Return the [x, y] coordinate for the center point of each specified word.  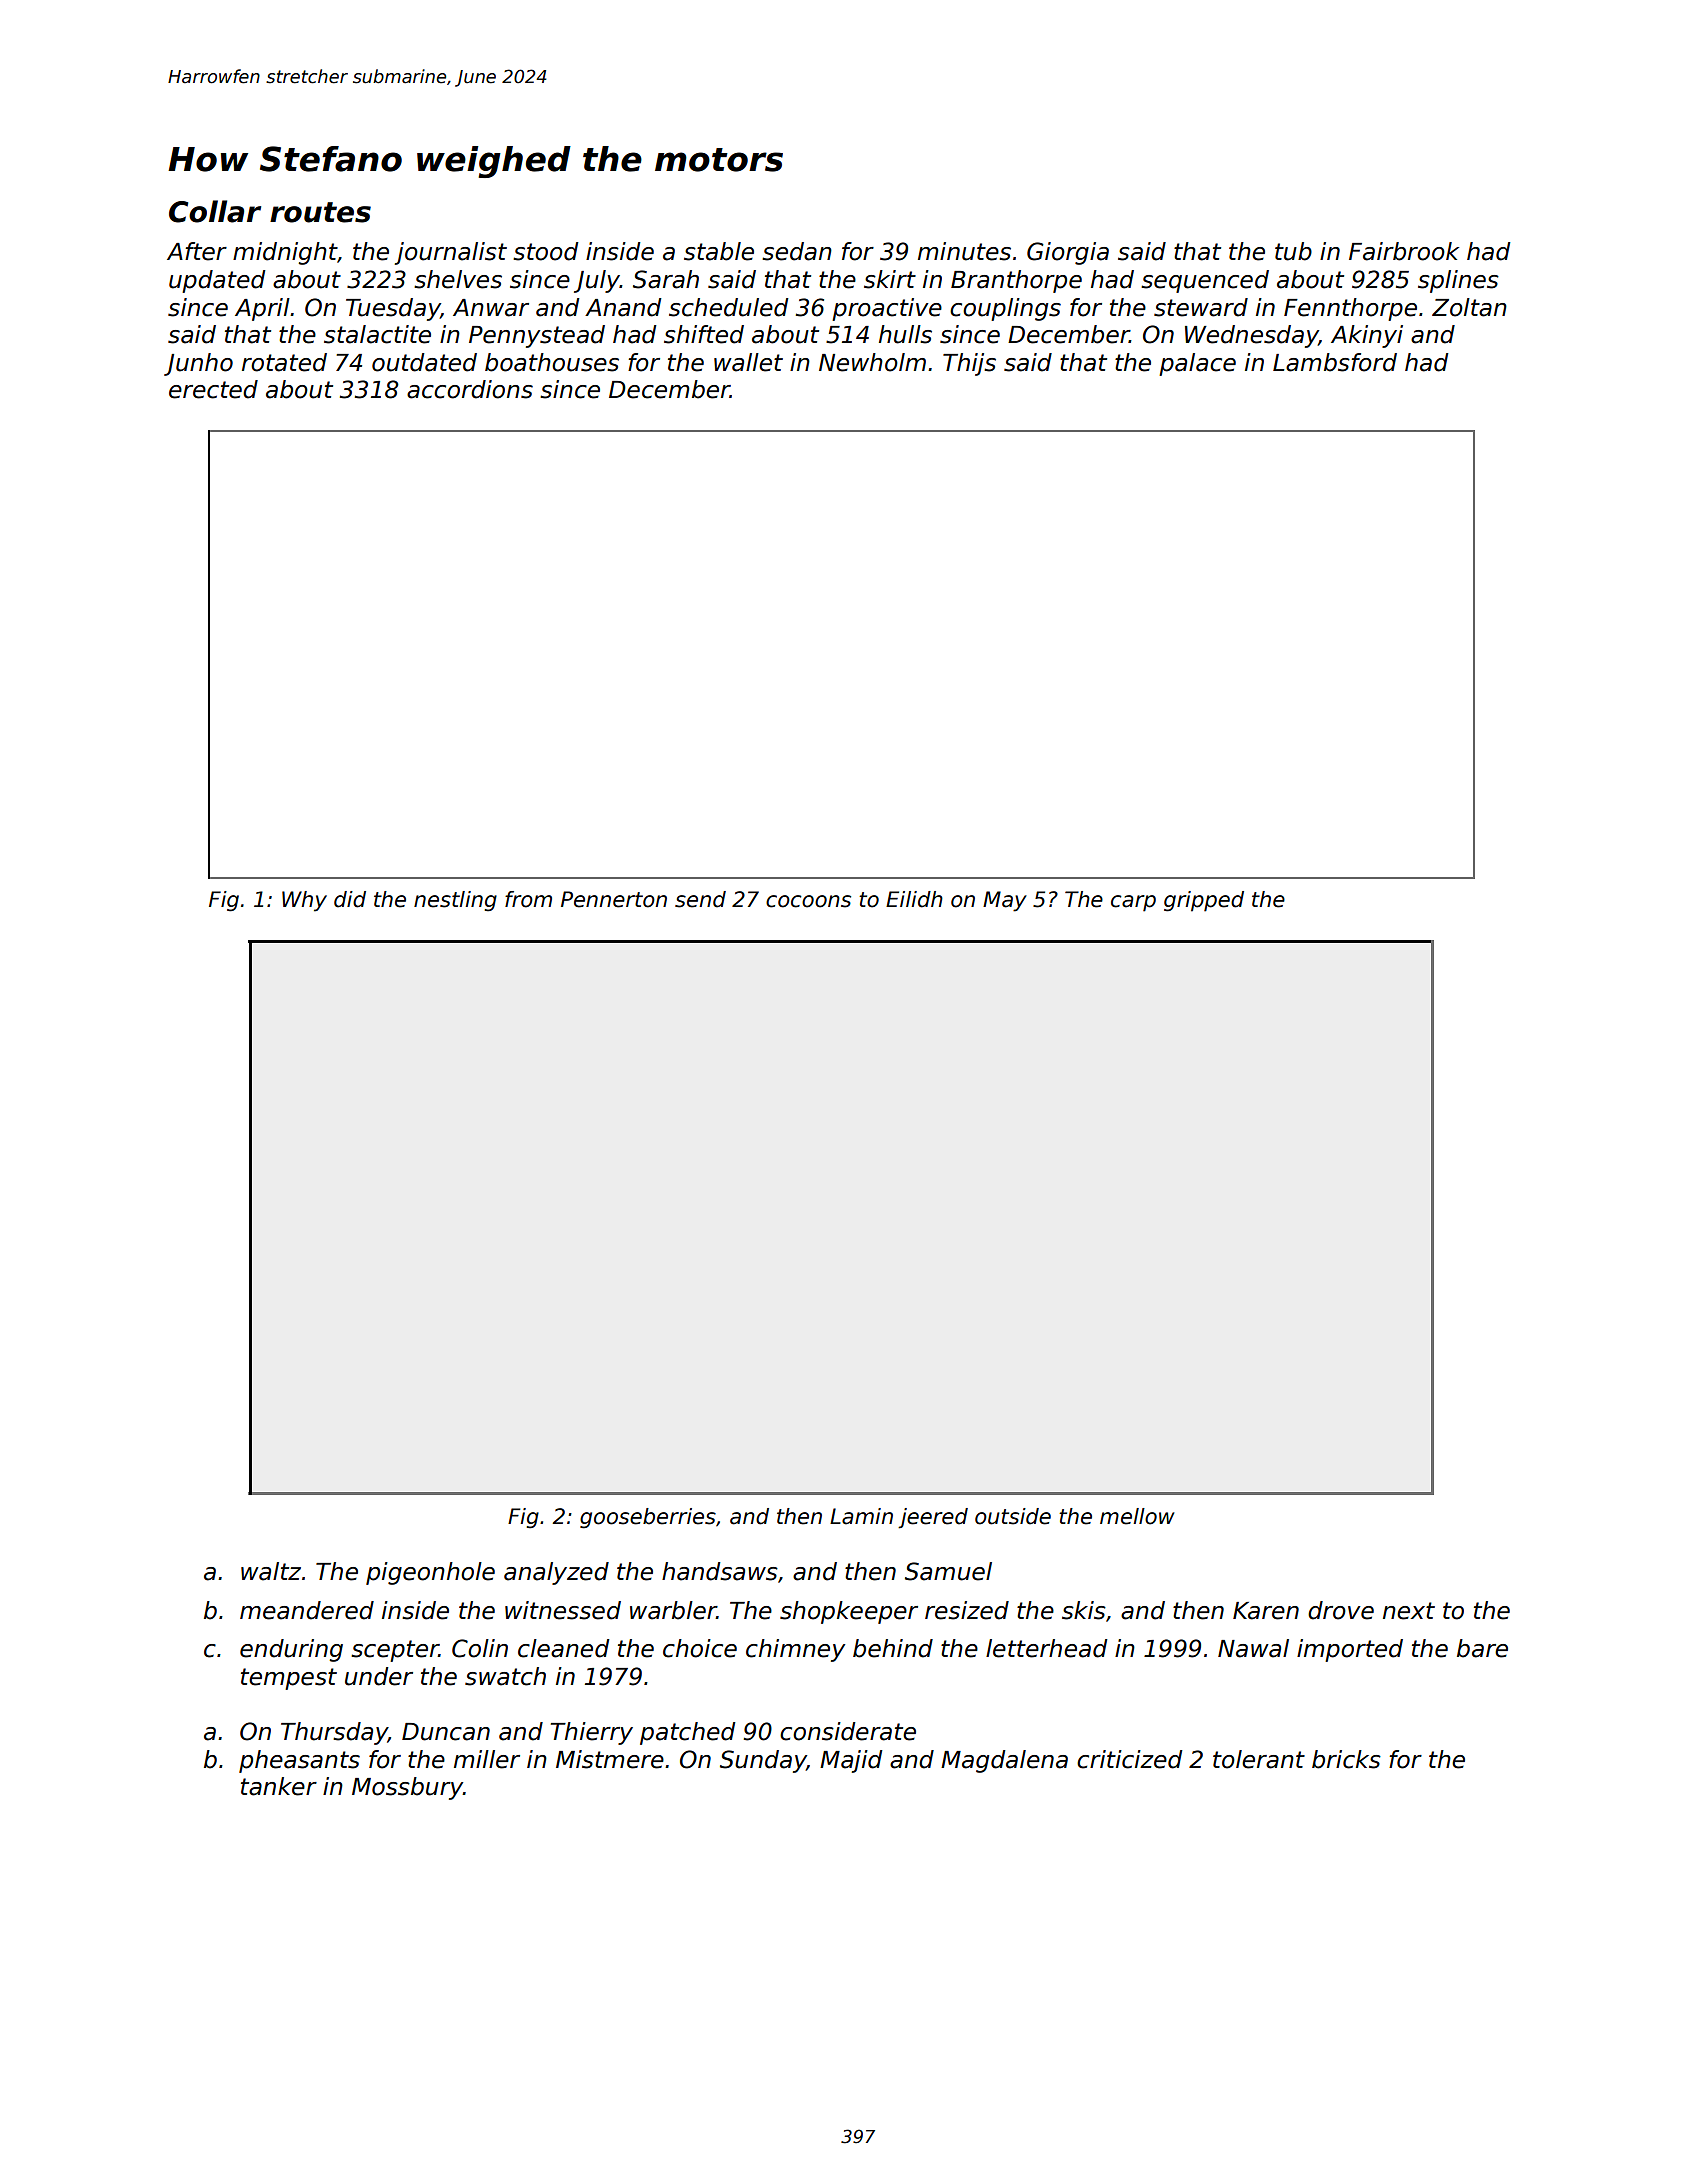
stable [719, 251]
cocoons [808, 901]
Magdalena [1004, 1761]
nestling [455, 901]
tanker [279, 1786]
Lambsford [1335, 362]
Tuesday [393, 309]
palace [1197, 364]
